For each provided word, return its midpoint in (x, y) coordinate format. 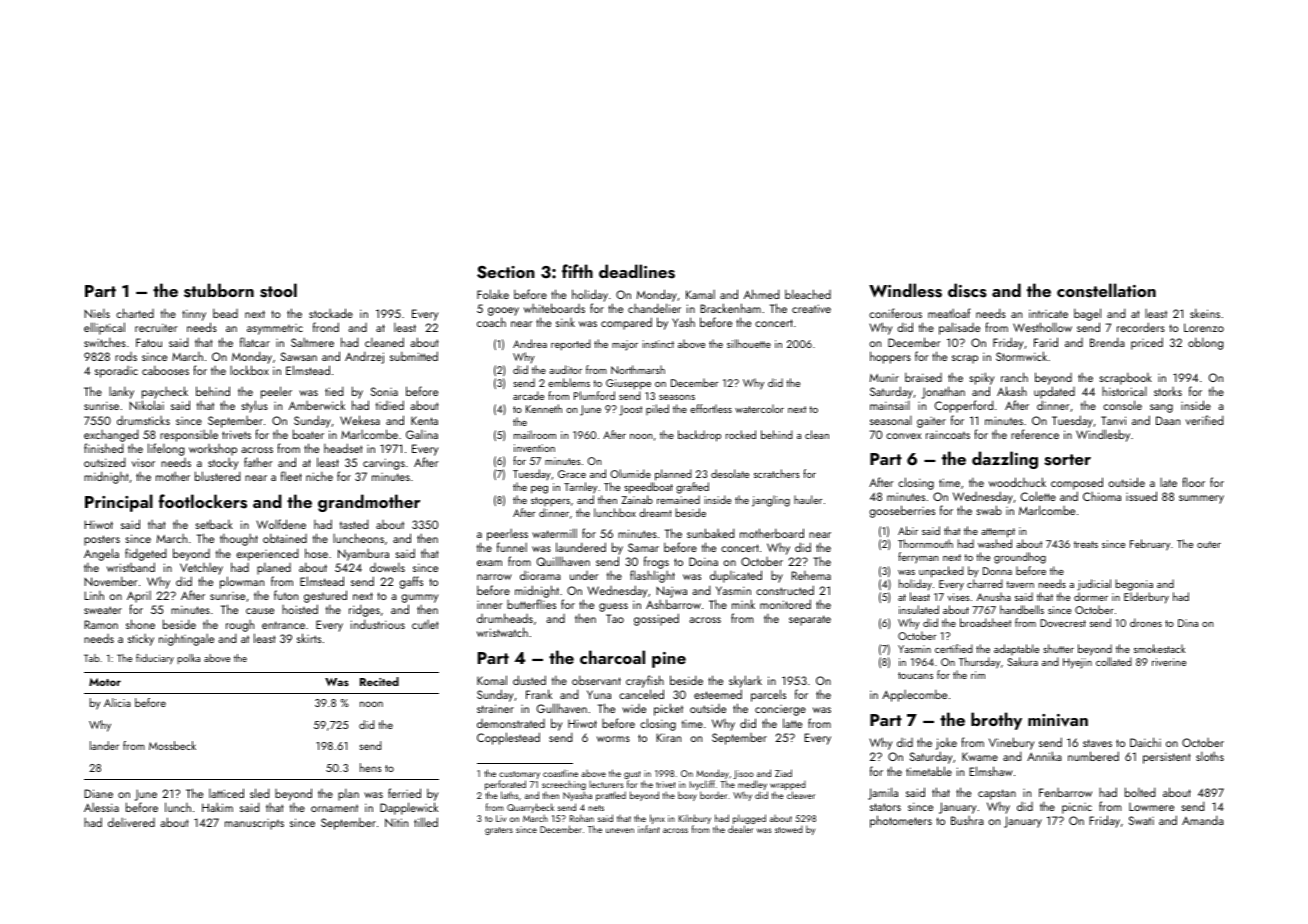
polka (188, 659)
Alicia (117, 702)
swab (989, 510)
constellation (1106, 290)
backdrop (699, 436)
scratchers (777, 473)
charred (985, 583)
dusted (529, 680)
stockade (331, 313)
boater (308, 434)
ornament (334, 808)
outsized (105, 462)
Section (506, 272)
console (1122, 405)
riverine (1169, 662)
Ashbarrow (673, 604)
